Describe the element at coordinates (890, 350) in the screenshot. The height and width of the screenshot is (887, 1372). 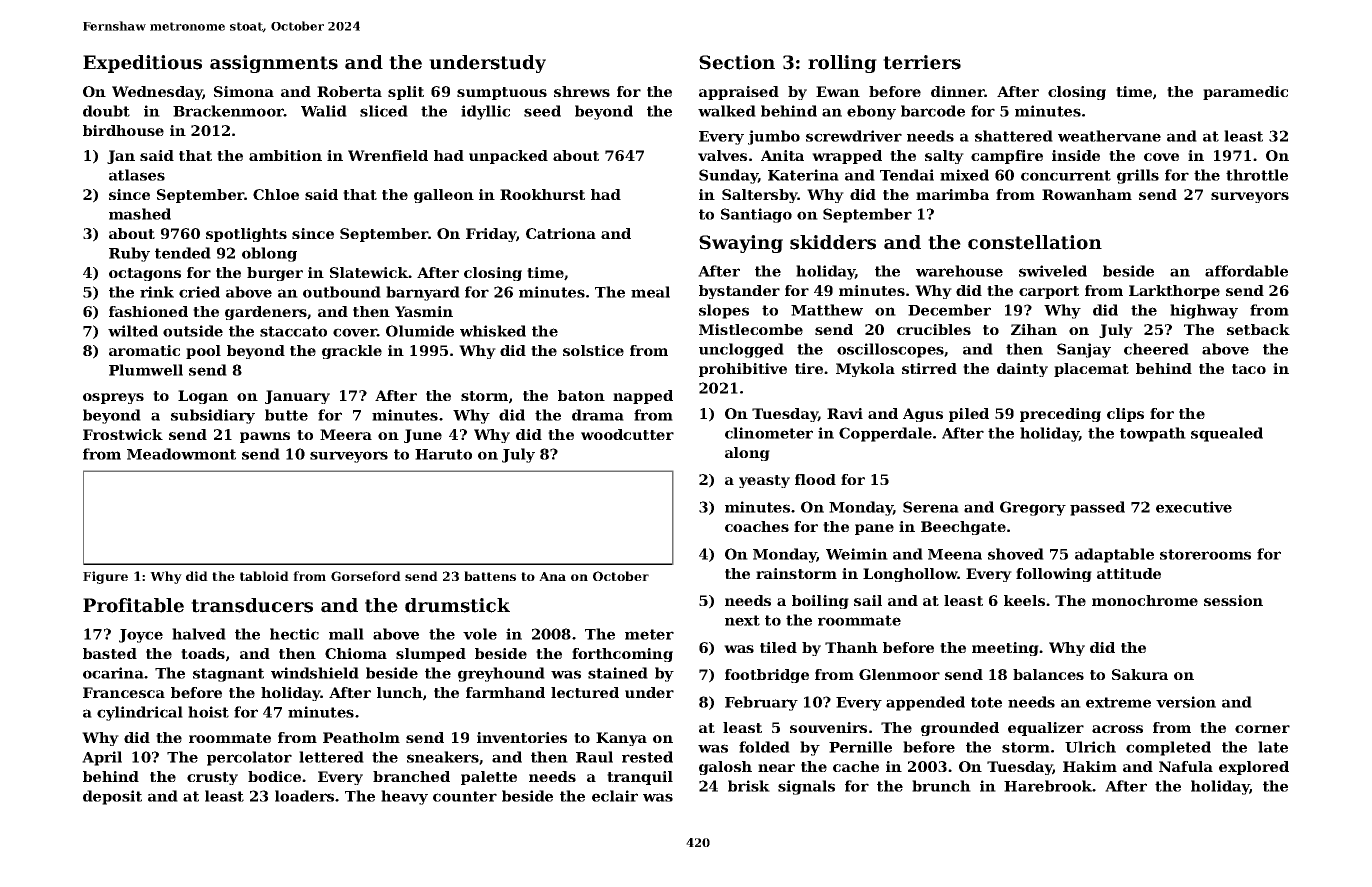
I see `oscilloscopes` at that location.
